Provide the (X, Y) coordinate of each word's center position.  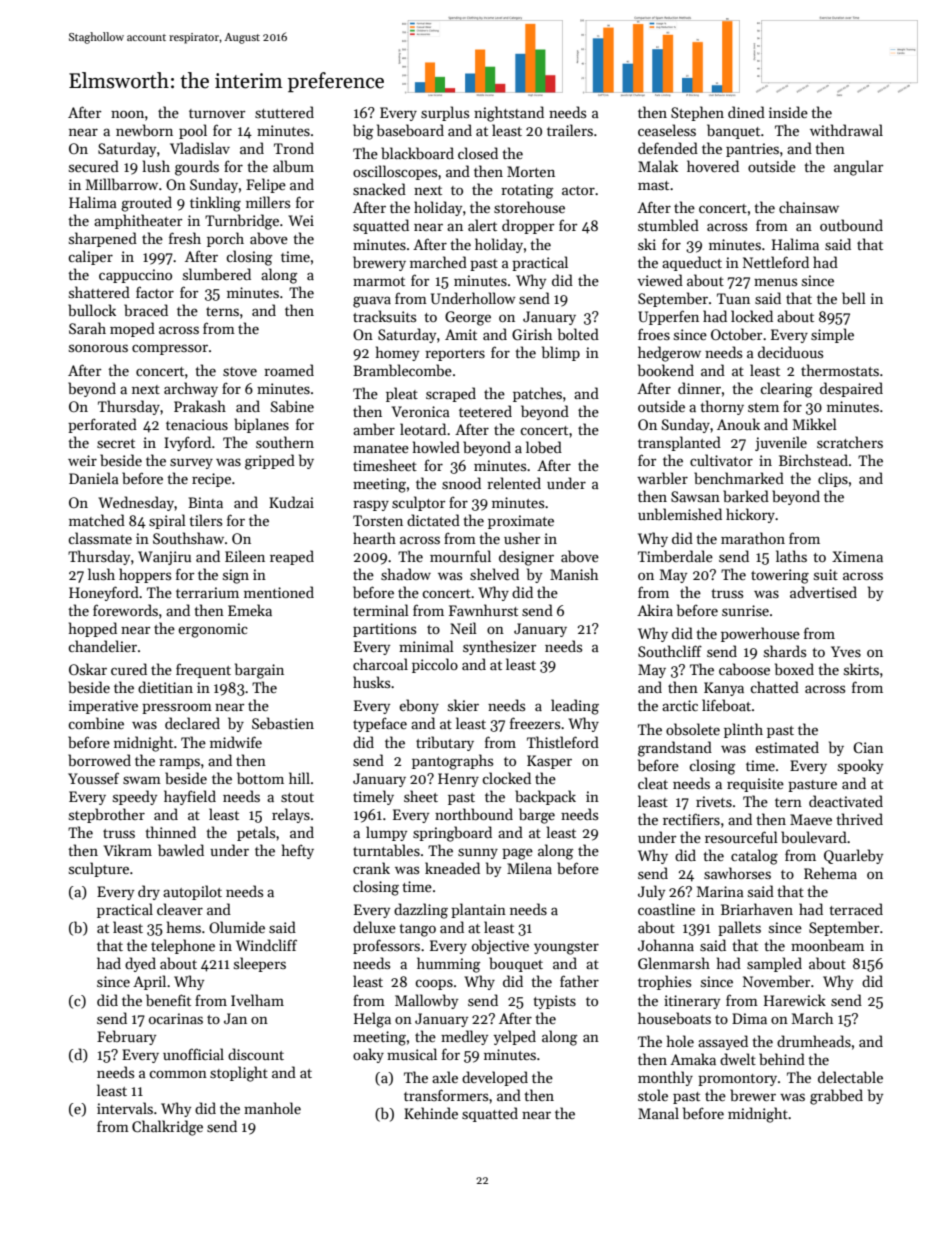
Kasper (549, 762)
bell (854, 298)
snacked (379, 189)
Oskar (88, 669)
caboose (744, 669)
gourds (197, 168)
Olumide (237, 927)
